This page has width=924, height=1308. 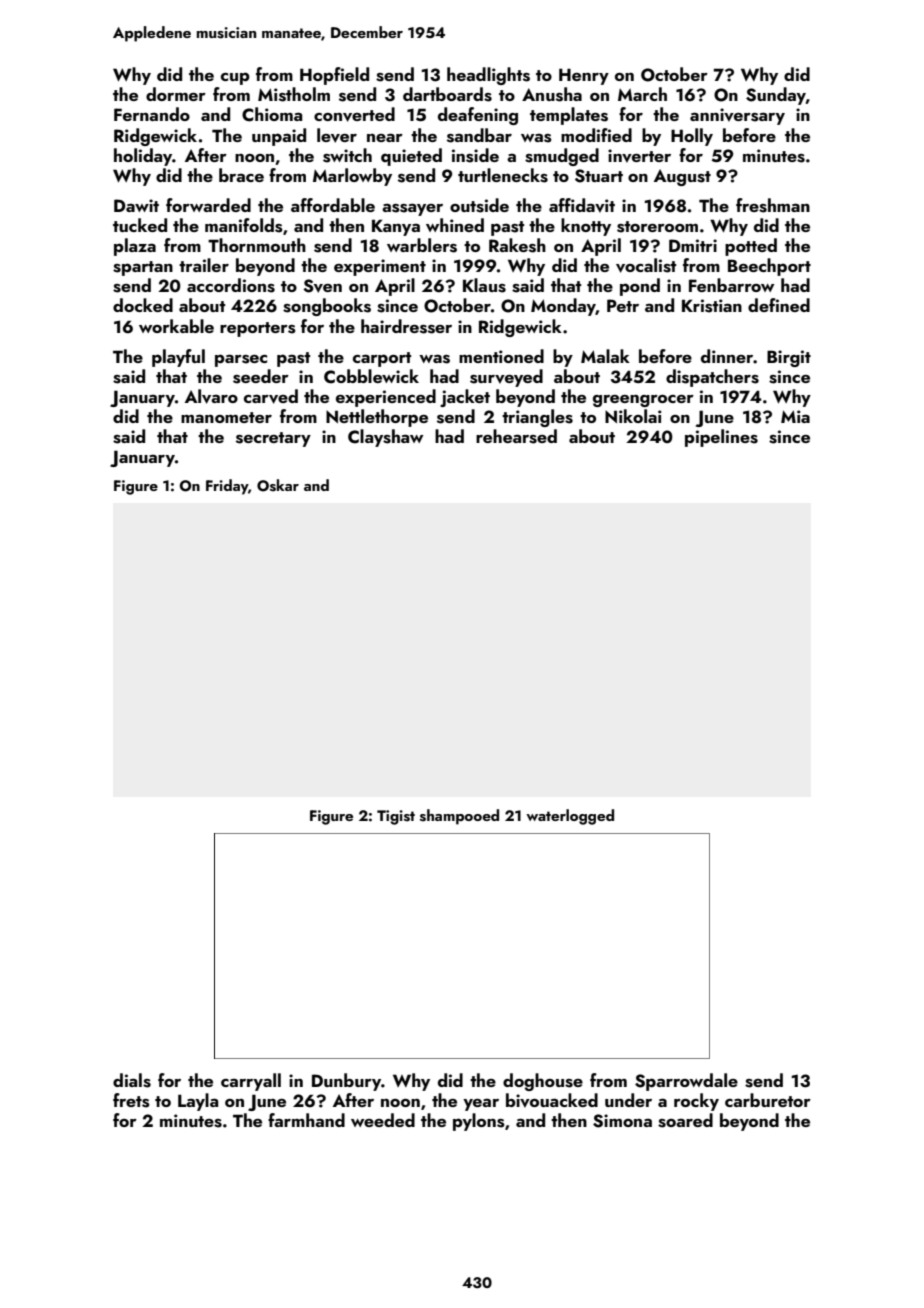 What do you see at coordinates (459, 817) in the page?
I see `shampooed` at bounding box center [459, 817].
